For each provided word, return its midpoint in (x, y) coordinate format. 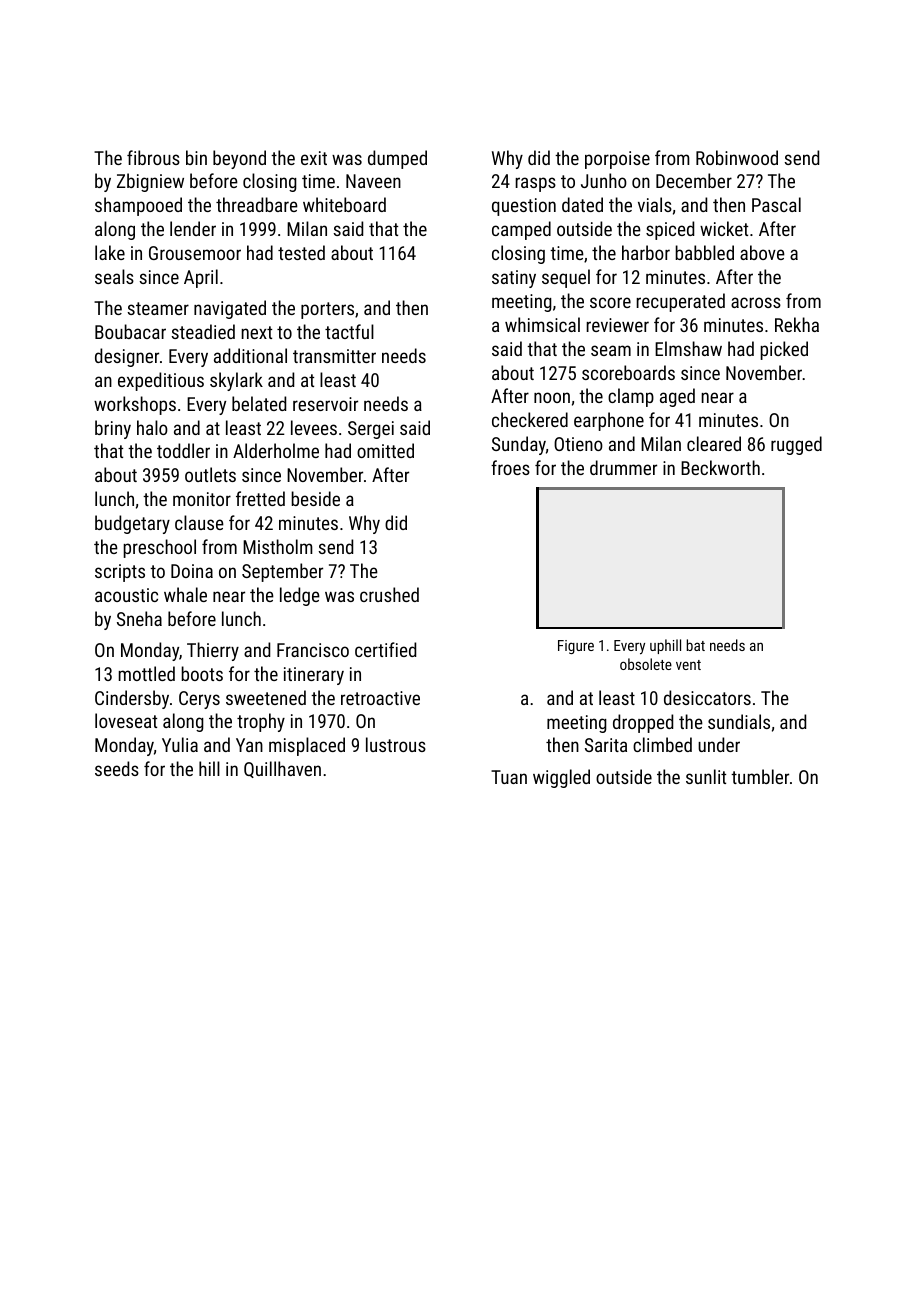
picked (784, 350)
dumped (397, 159)
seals (114, 276)
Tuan (509, 777)
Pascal (776, 204)
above (762, 252)
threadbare (257, 204)
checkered (530, 419)
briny (113, 429)
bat (695, 645)
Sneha (139, 618)
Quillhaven (282, 769)
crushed (389, 594)
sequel (566, 278)
